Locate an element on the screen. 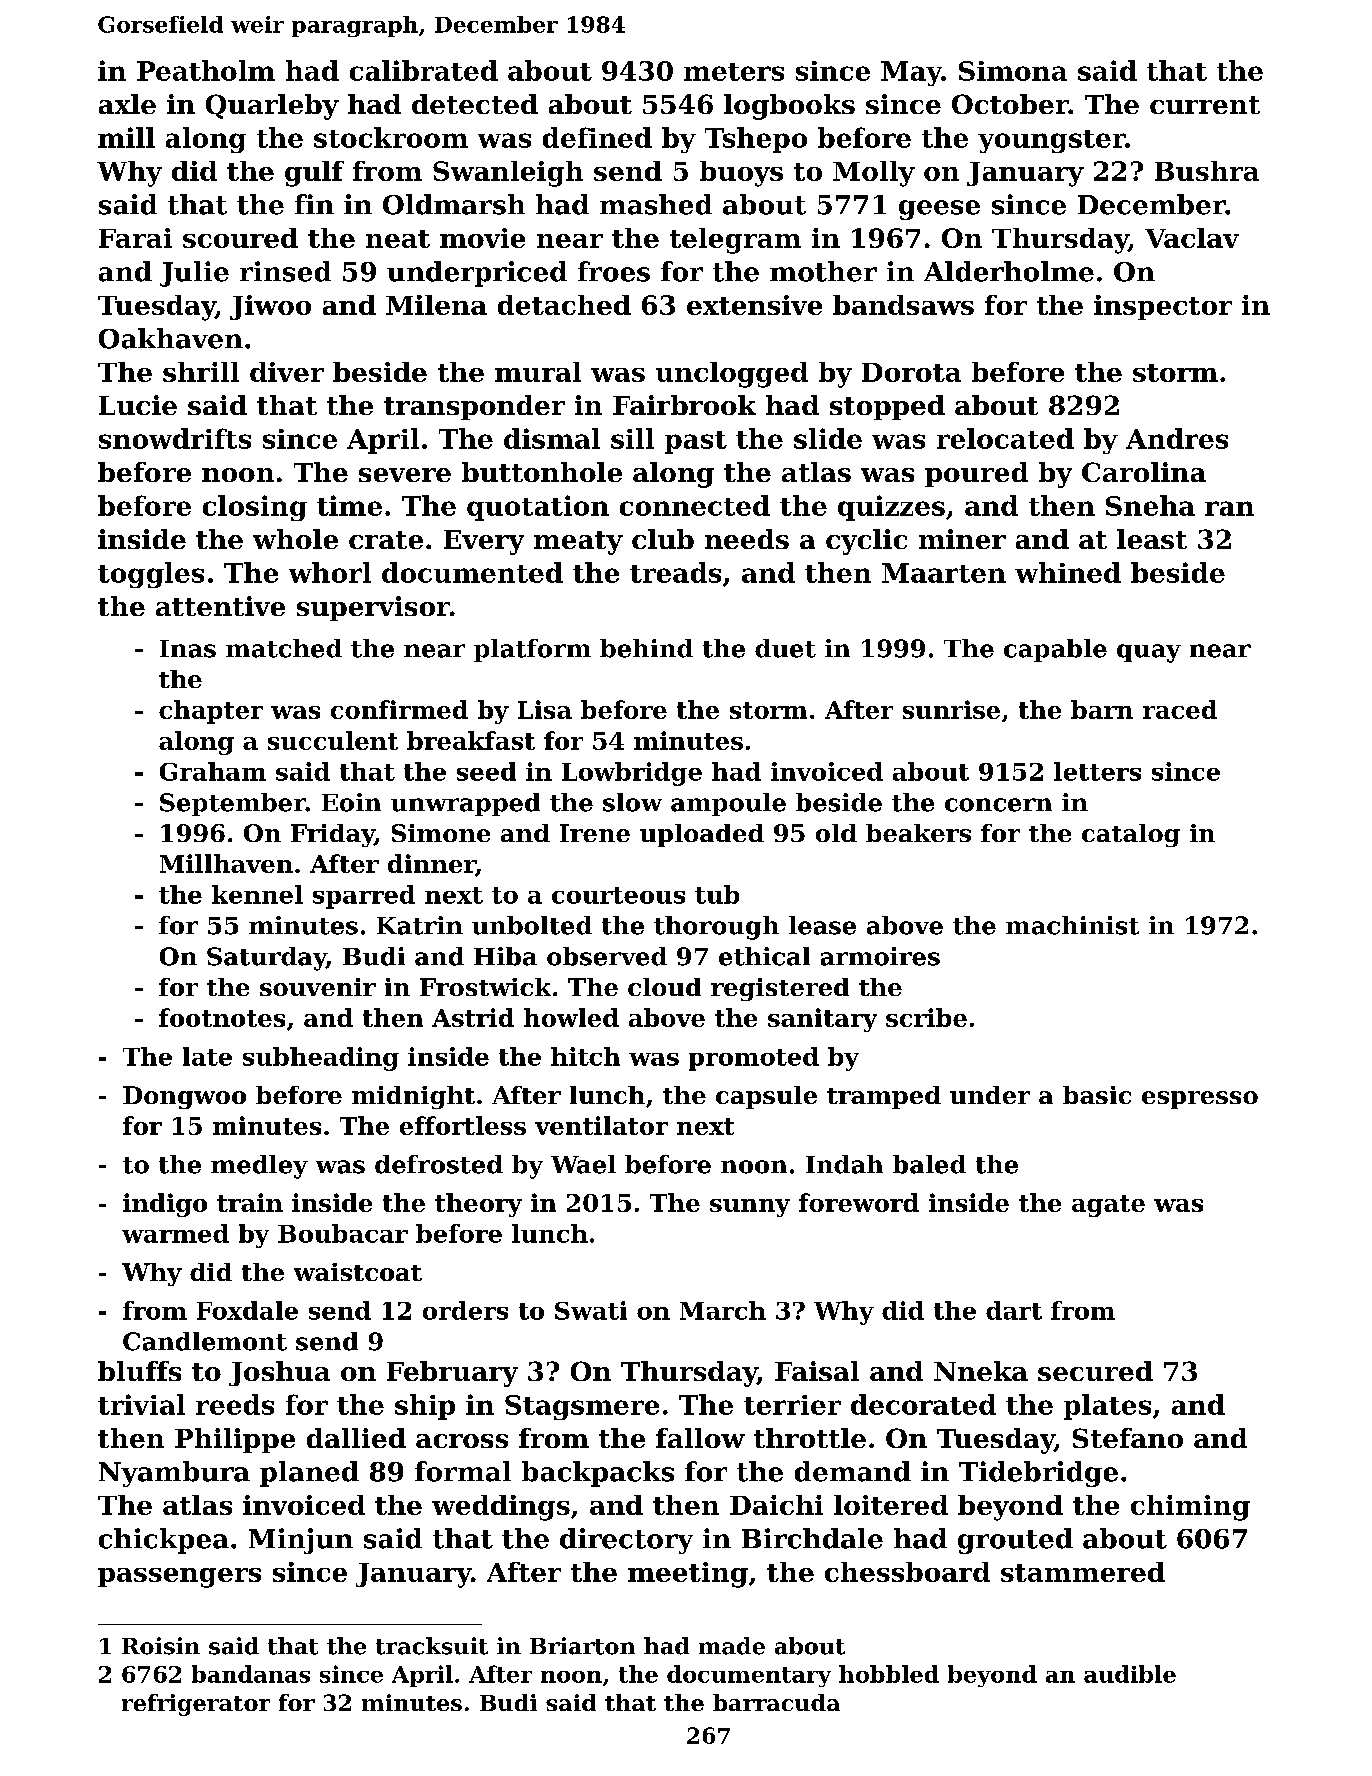 The height and width of the screenshot is (1776, 1372). cloud is located at coordinates (664, 987).
